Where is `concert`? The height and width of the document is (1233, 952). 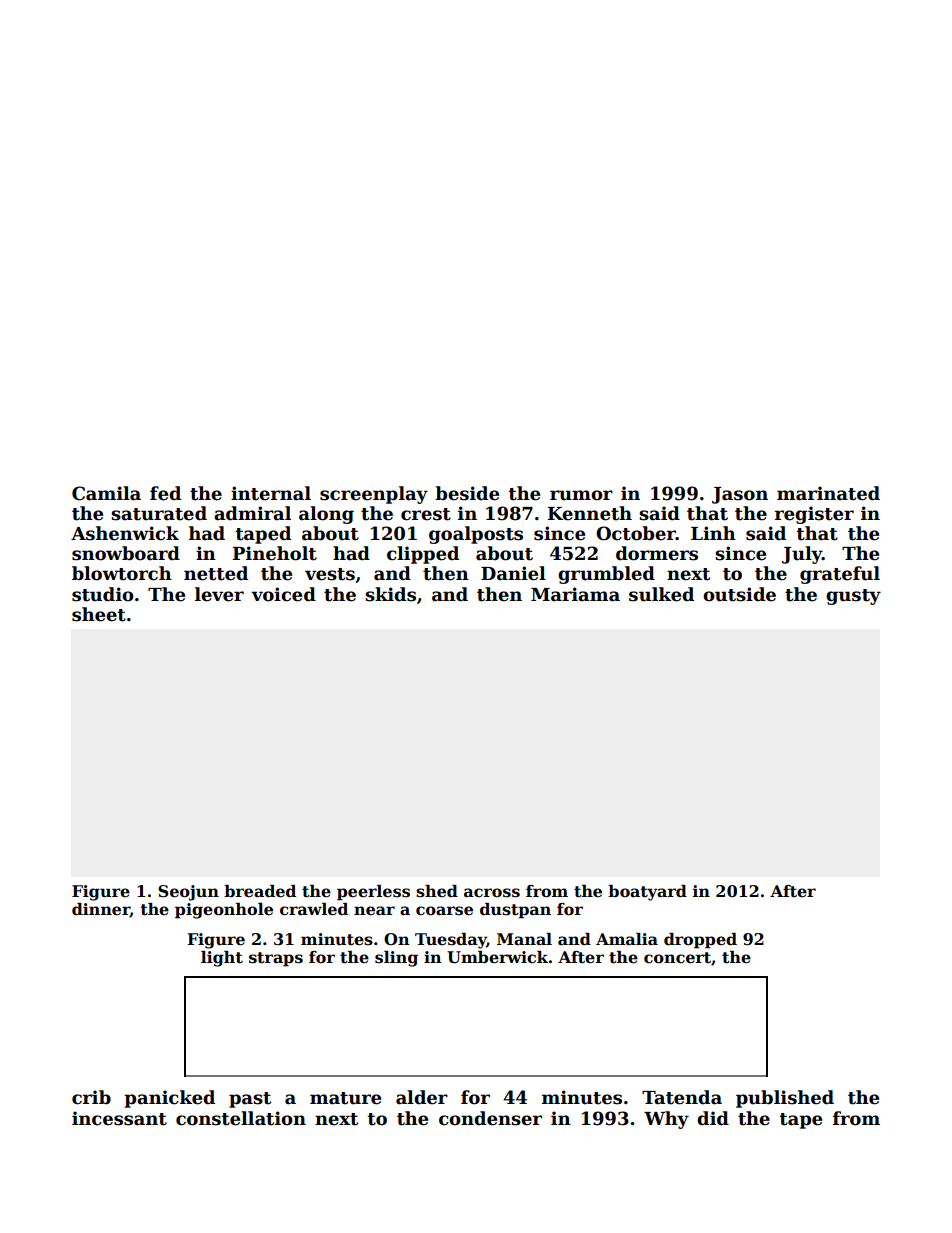 concert is located at coordinates (677, 958).
